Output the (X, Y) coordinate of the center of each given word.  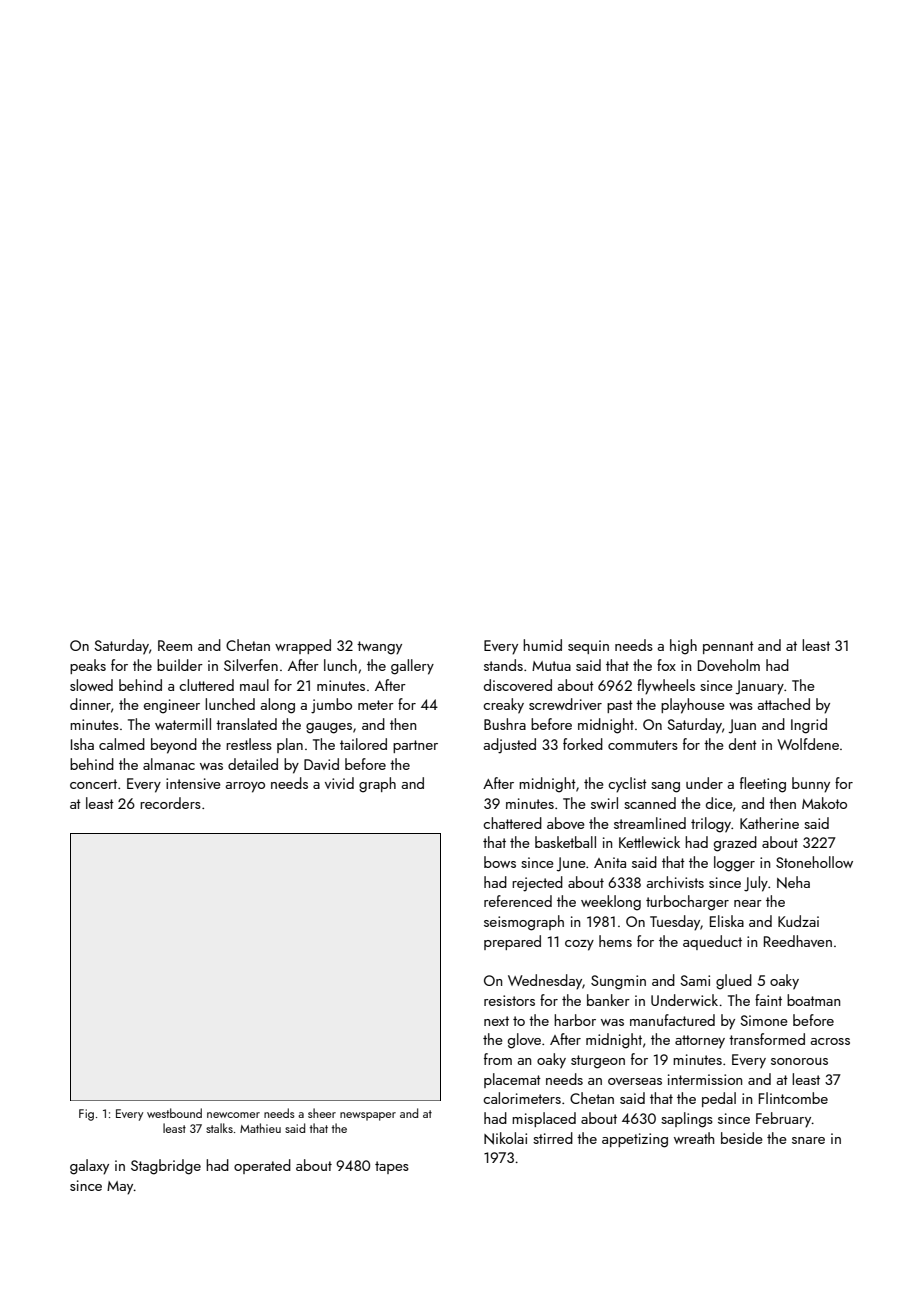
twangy (379, 648)
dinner (90, 704)
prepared (512, 942)
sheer (322, 1113)
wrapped (303, 646)
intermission (705, 1079)
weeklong (611, 903)
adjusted (510, 746)
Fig (86, 1115)
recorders (170, 803)
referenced (518, 901)
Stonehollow (814, 862)
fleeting (763, 785)
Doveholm (729, 665)
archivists (675, 882)
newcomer (233, 1115)
